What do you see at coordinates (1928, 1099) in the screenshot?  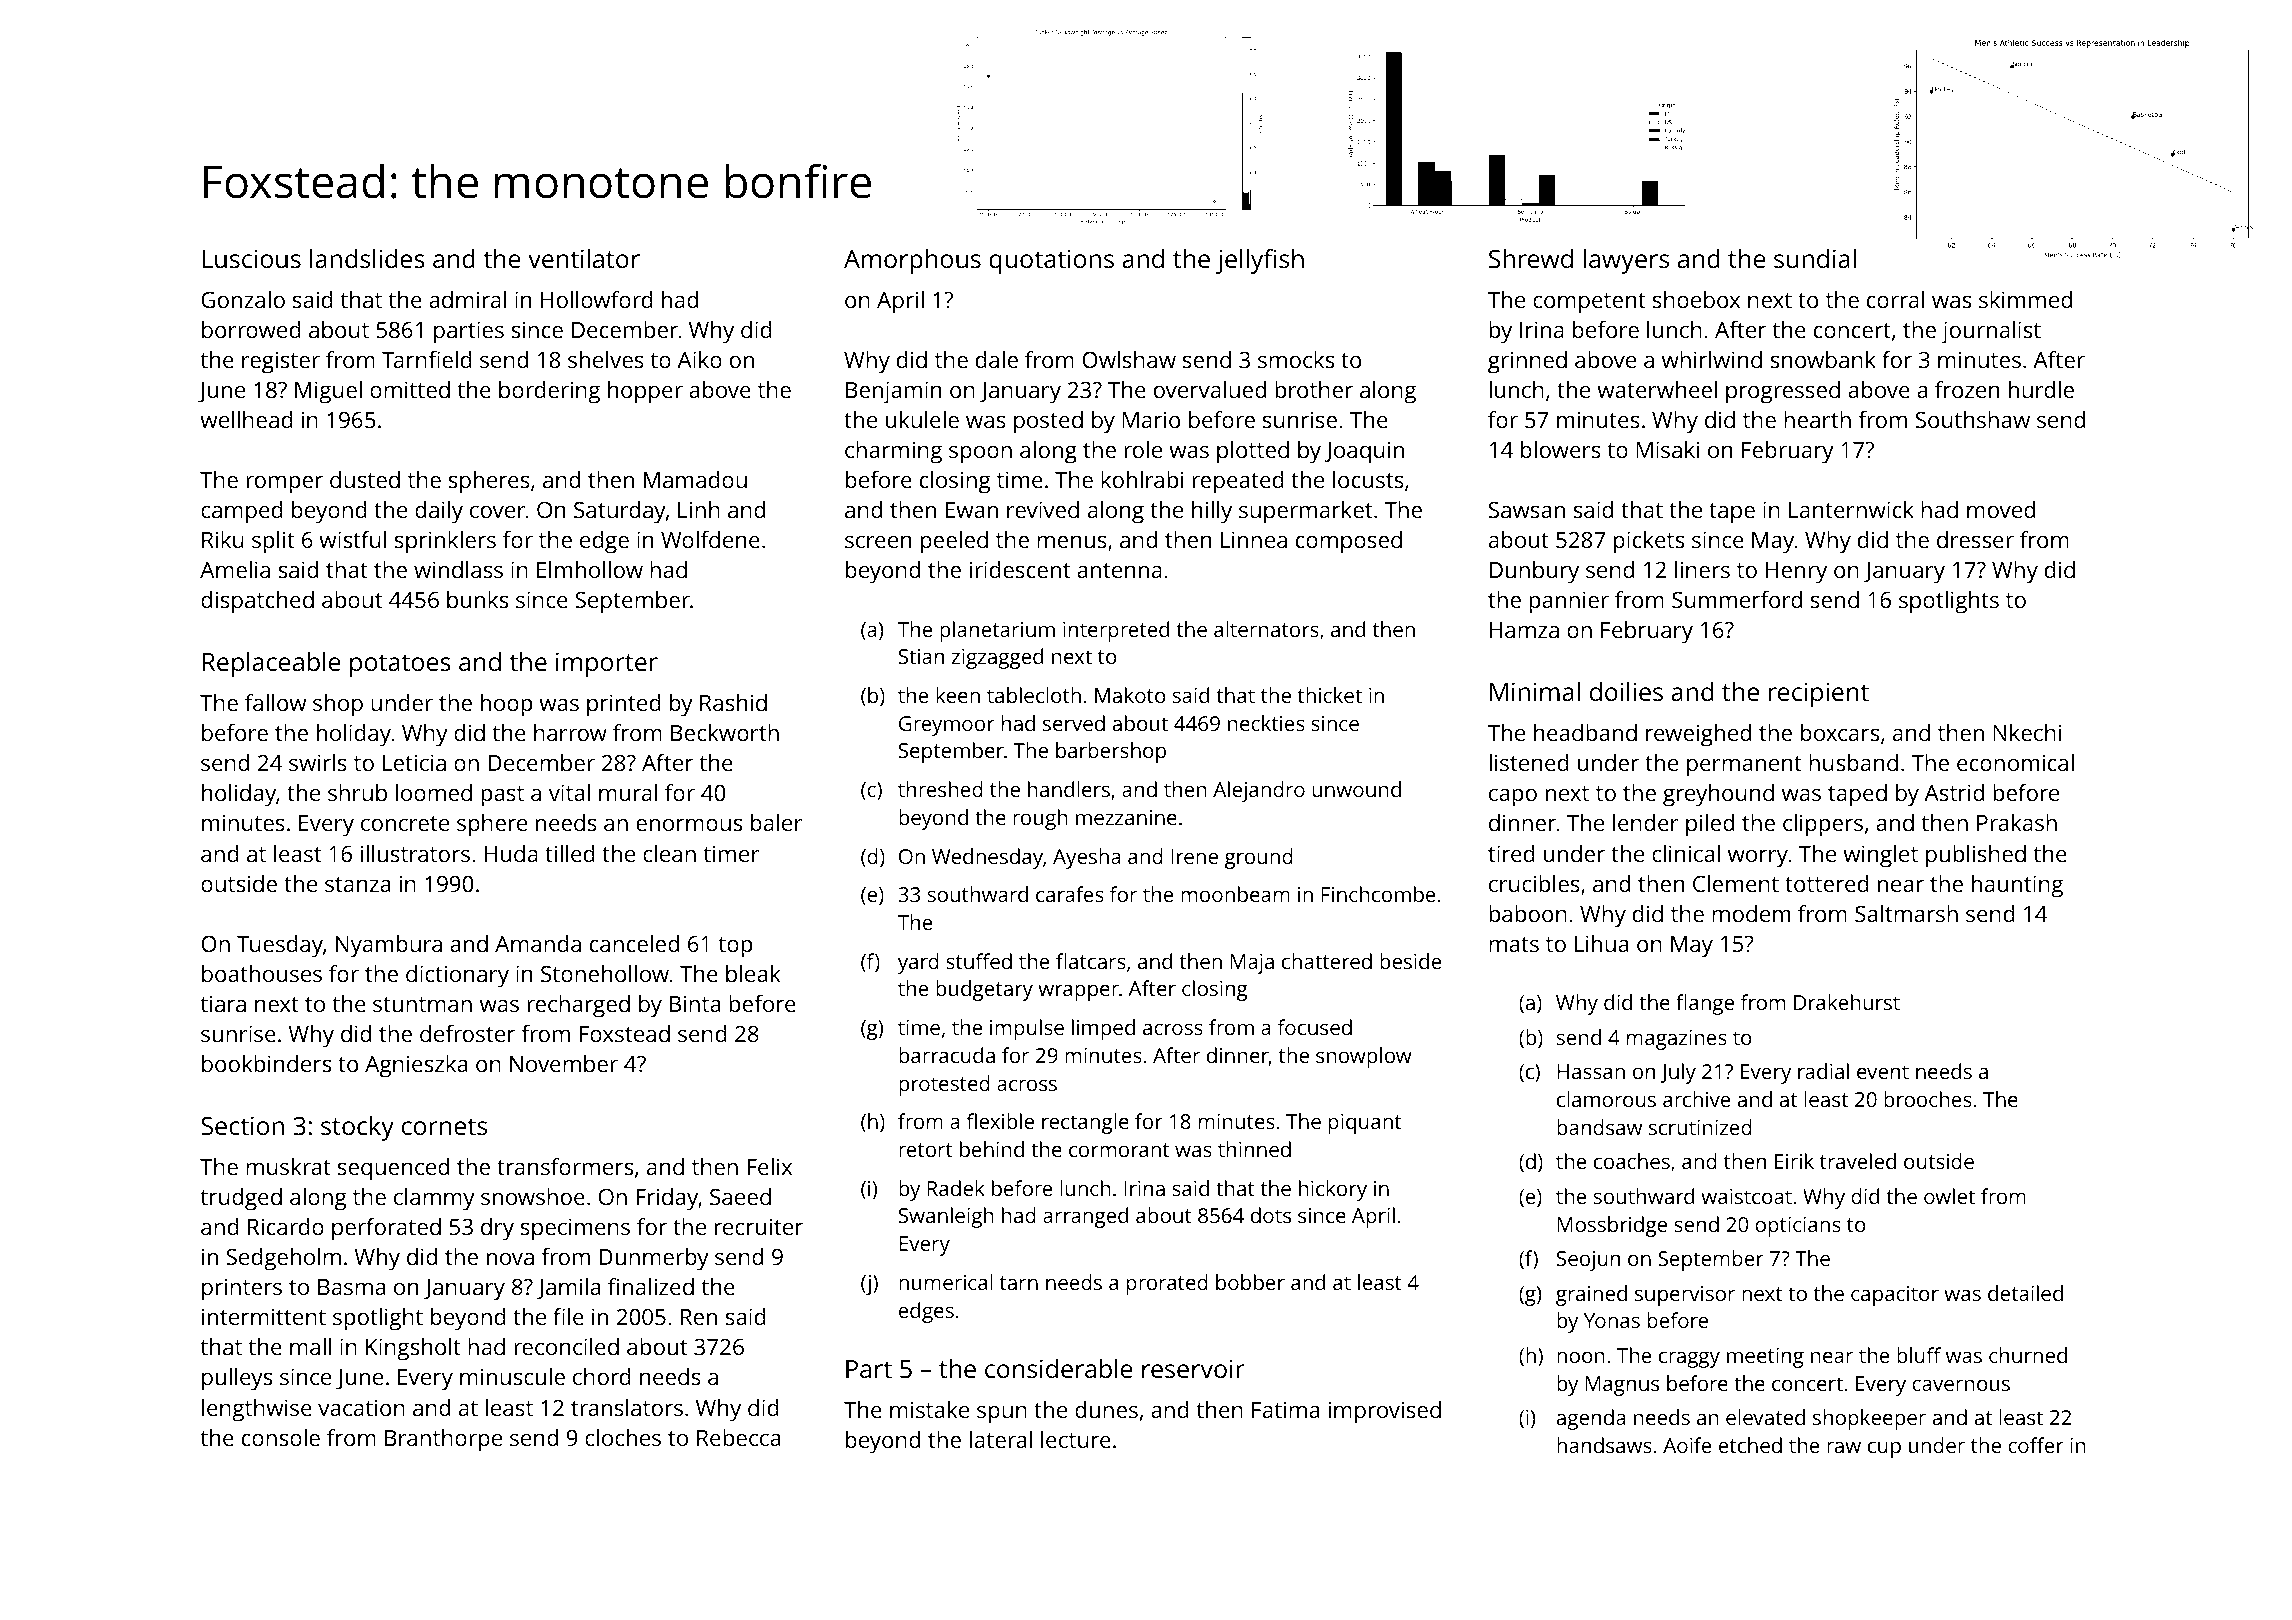 I see `brooches` at bounding box center [1928, 1099].
